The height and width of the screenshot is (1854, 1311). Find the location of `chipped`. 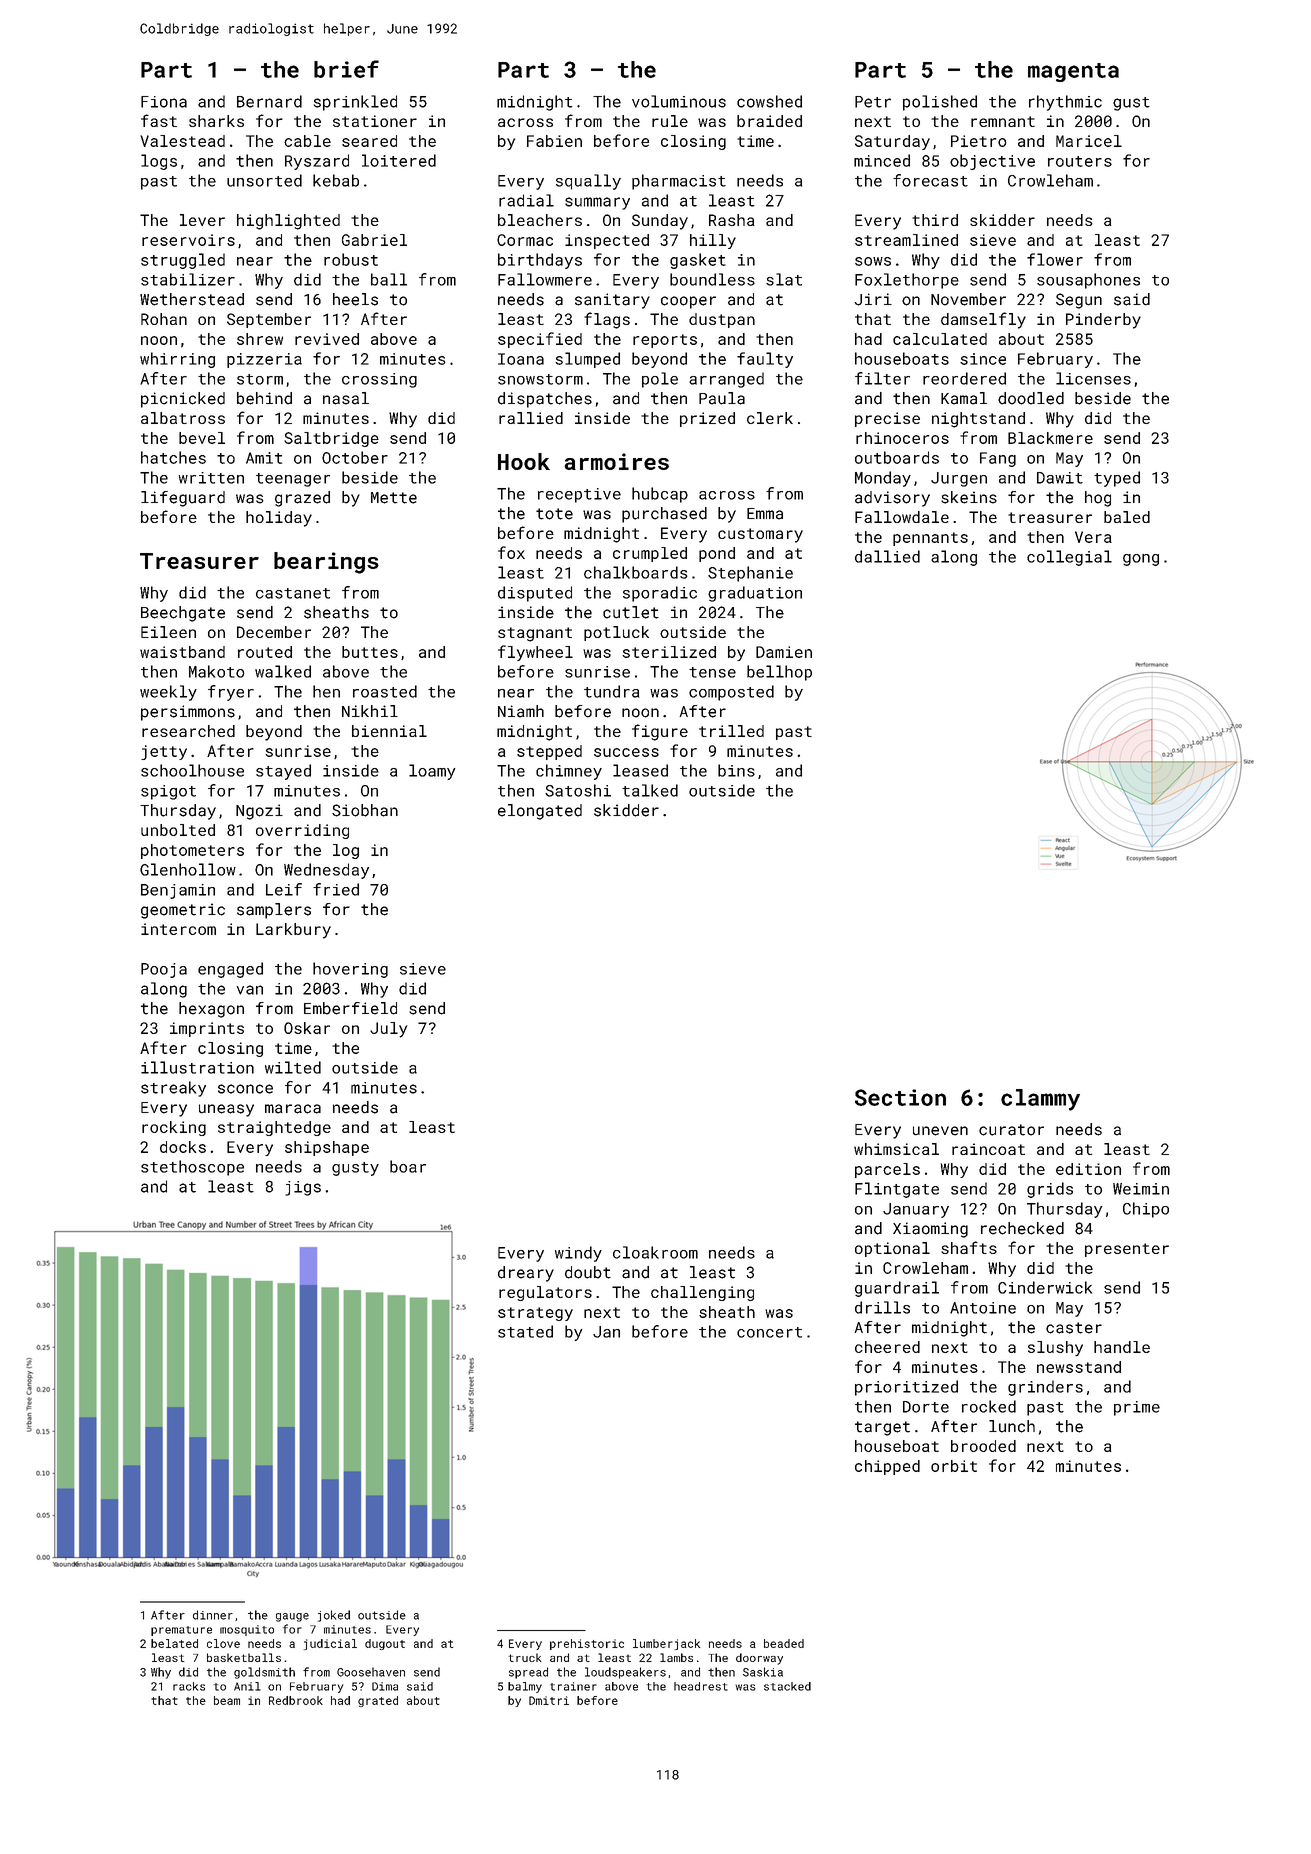

chipped is located at coordinates (887, 1467).
